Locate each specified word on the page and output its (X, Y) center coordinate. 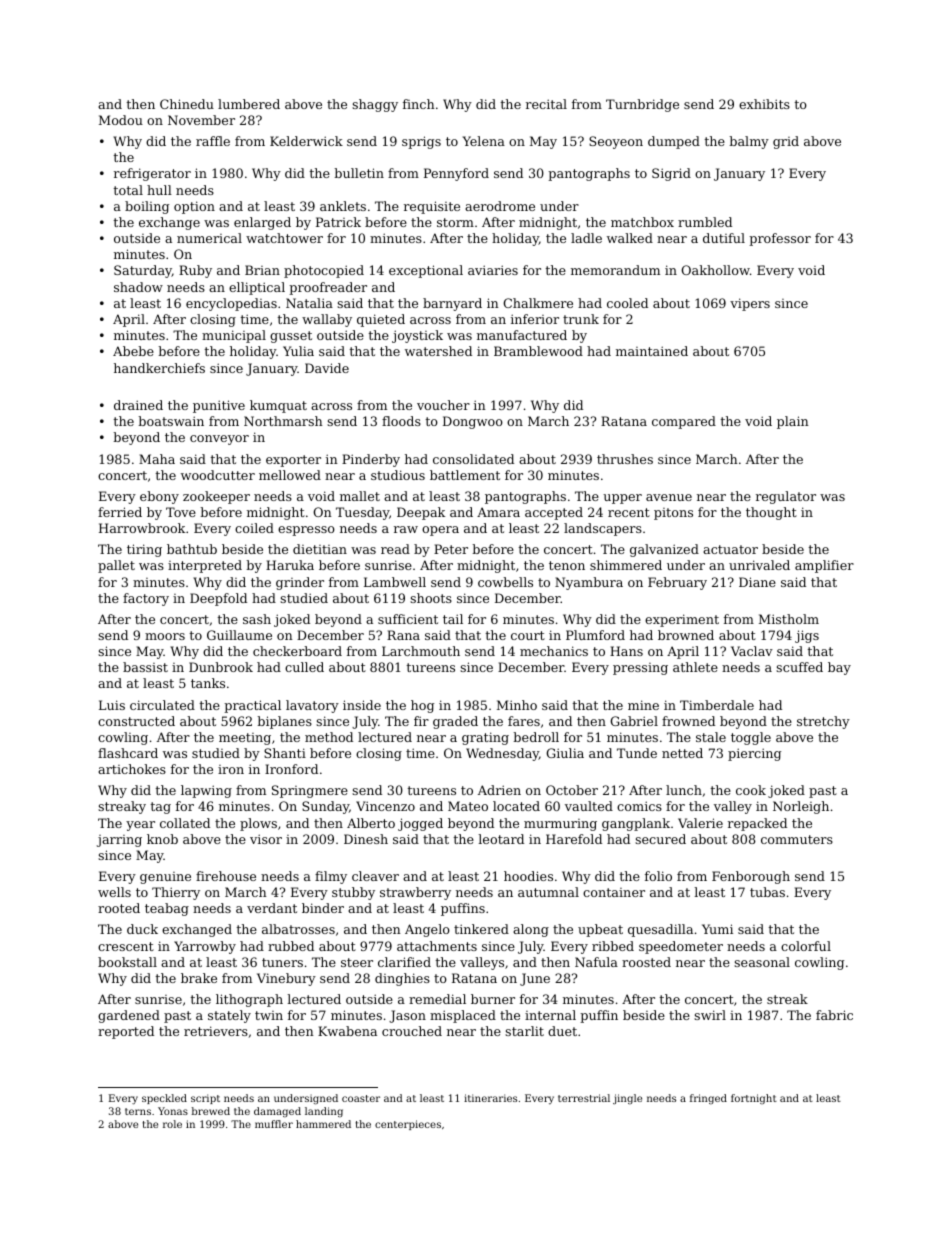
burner (493, 999)
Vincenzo (385, 806)
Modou (121, 120)
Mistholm (789, 619)
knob (162, 839)
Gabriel (634, 721)
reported (126, 1032)
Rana (403, 635)
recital (546, 104)
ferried (120, 512)
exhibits (764, 104)
